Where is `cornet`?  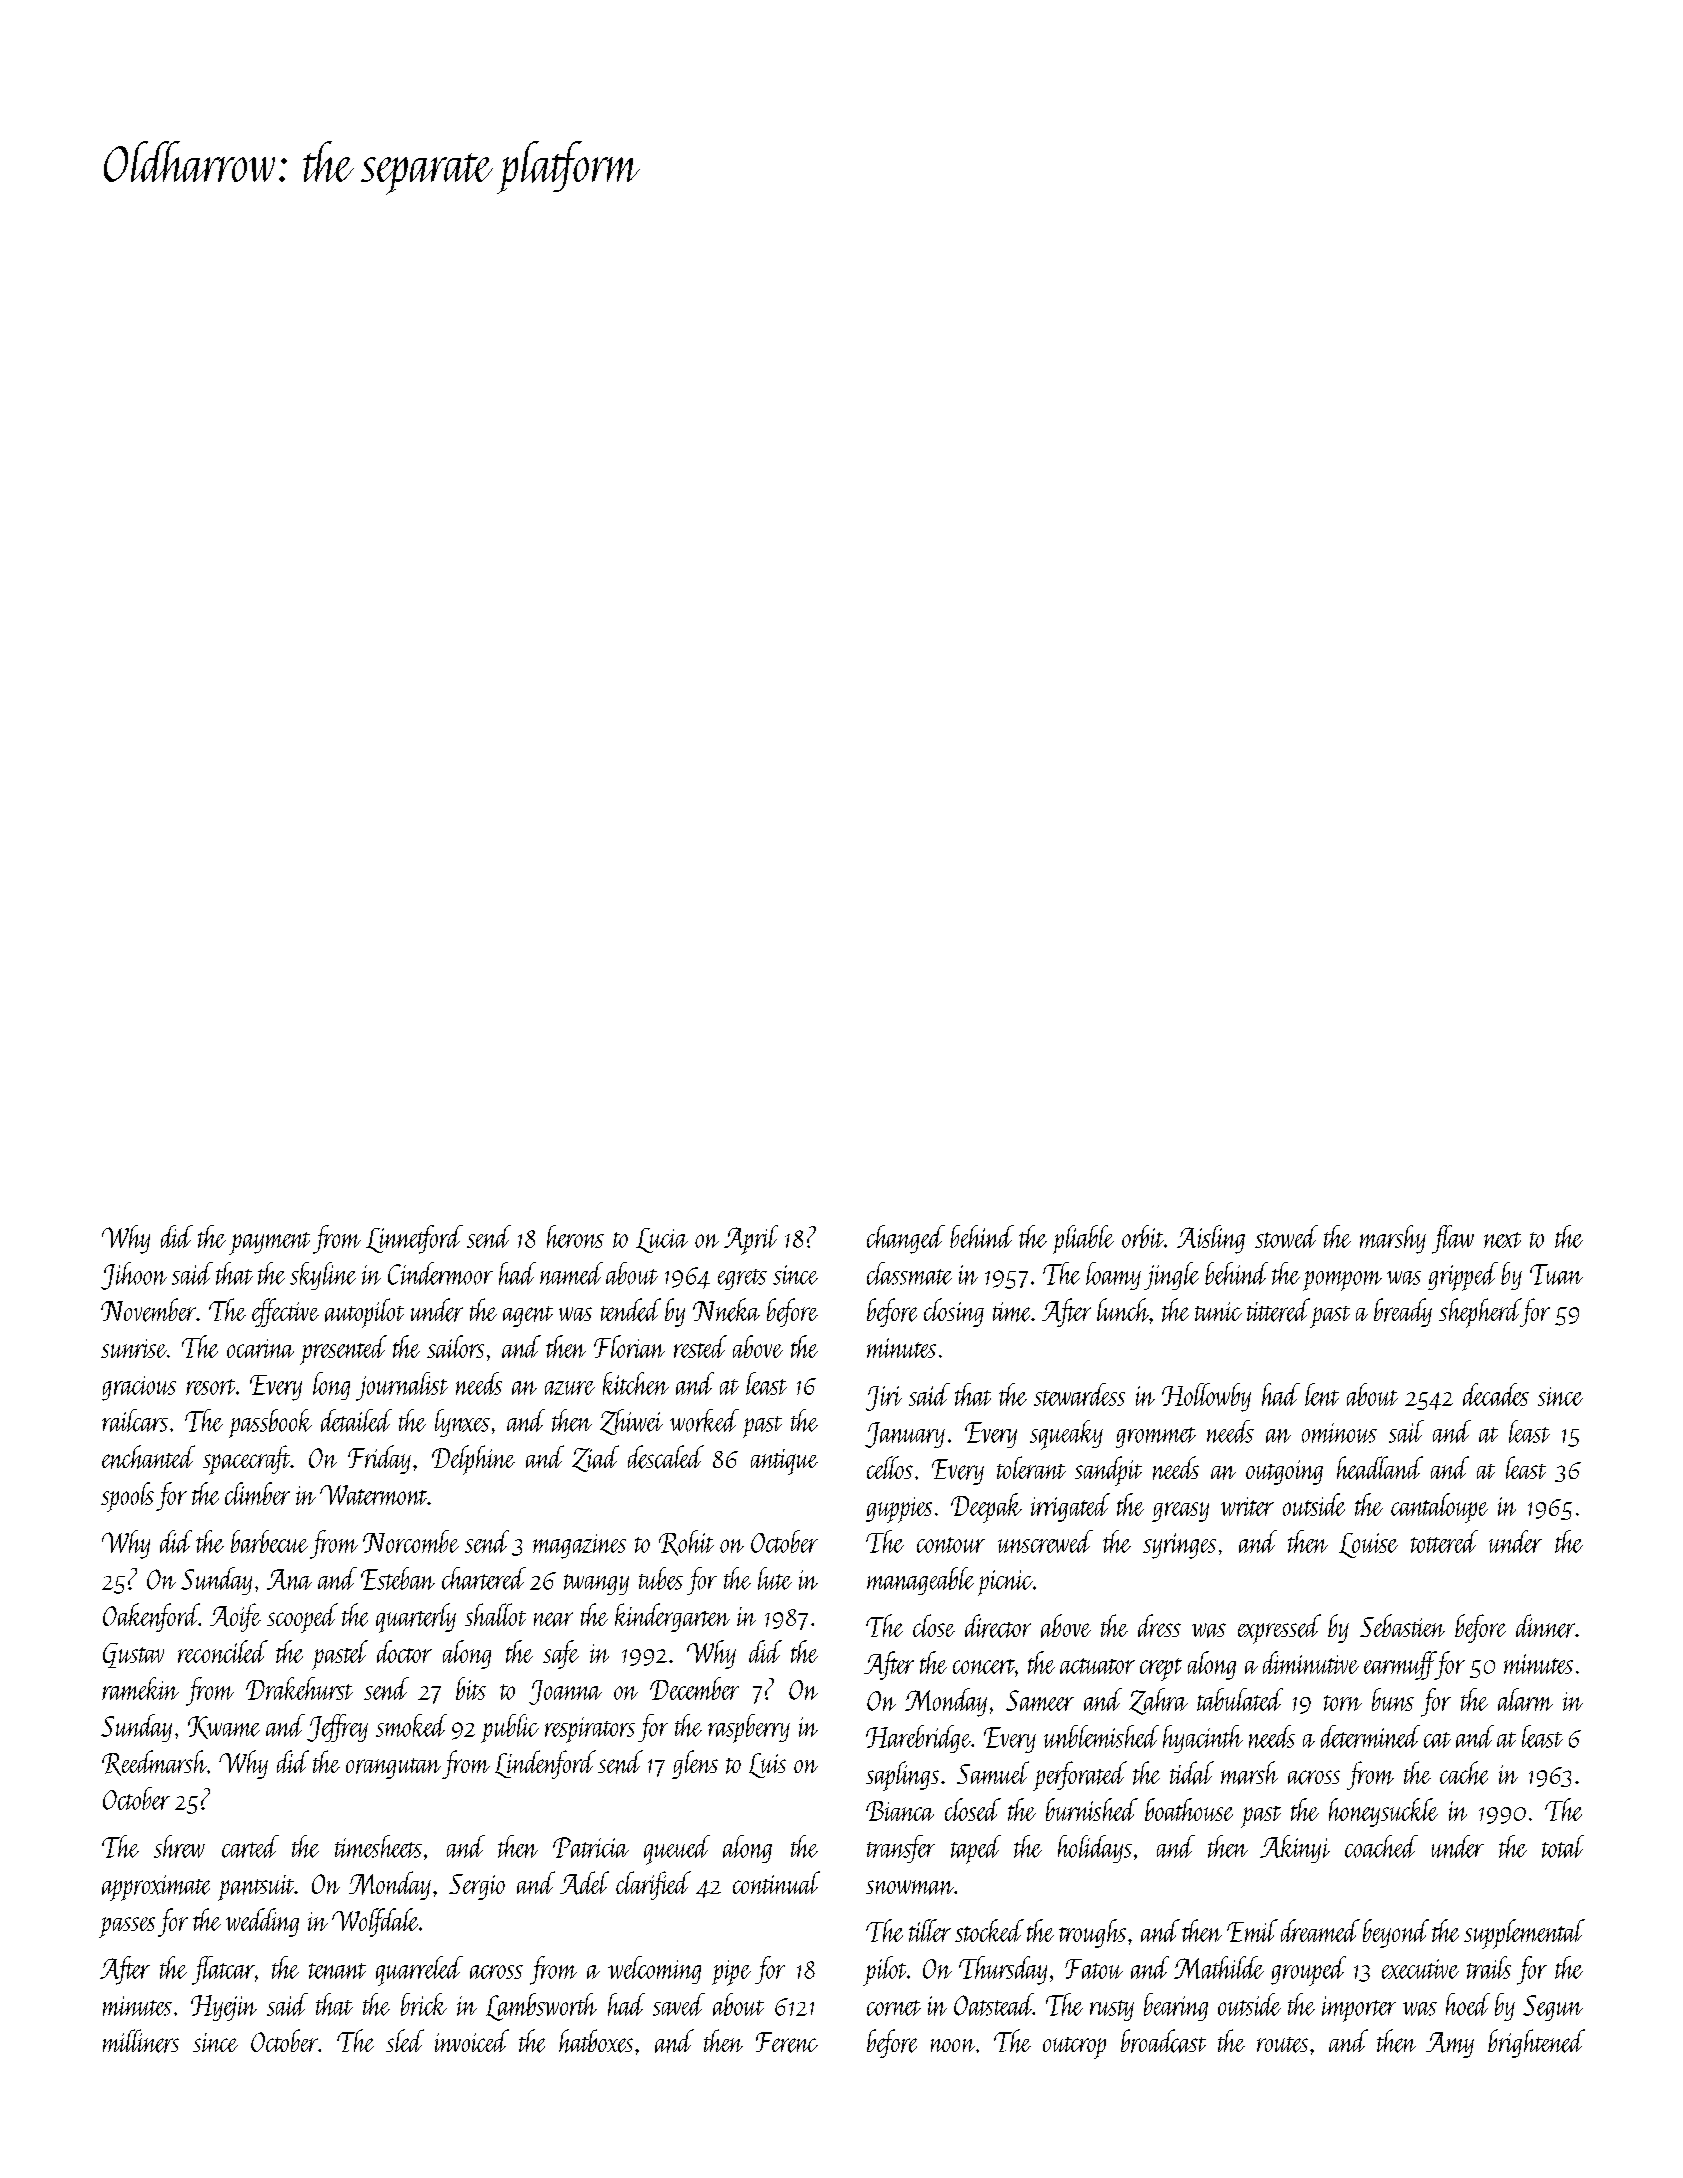 cornet is located at coordinates (894, 2008).
